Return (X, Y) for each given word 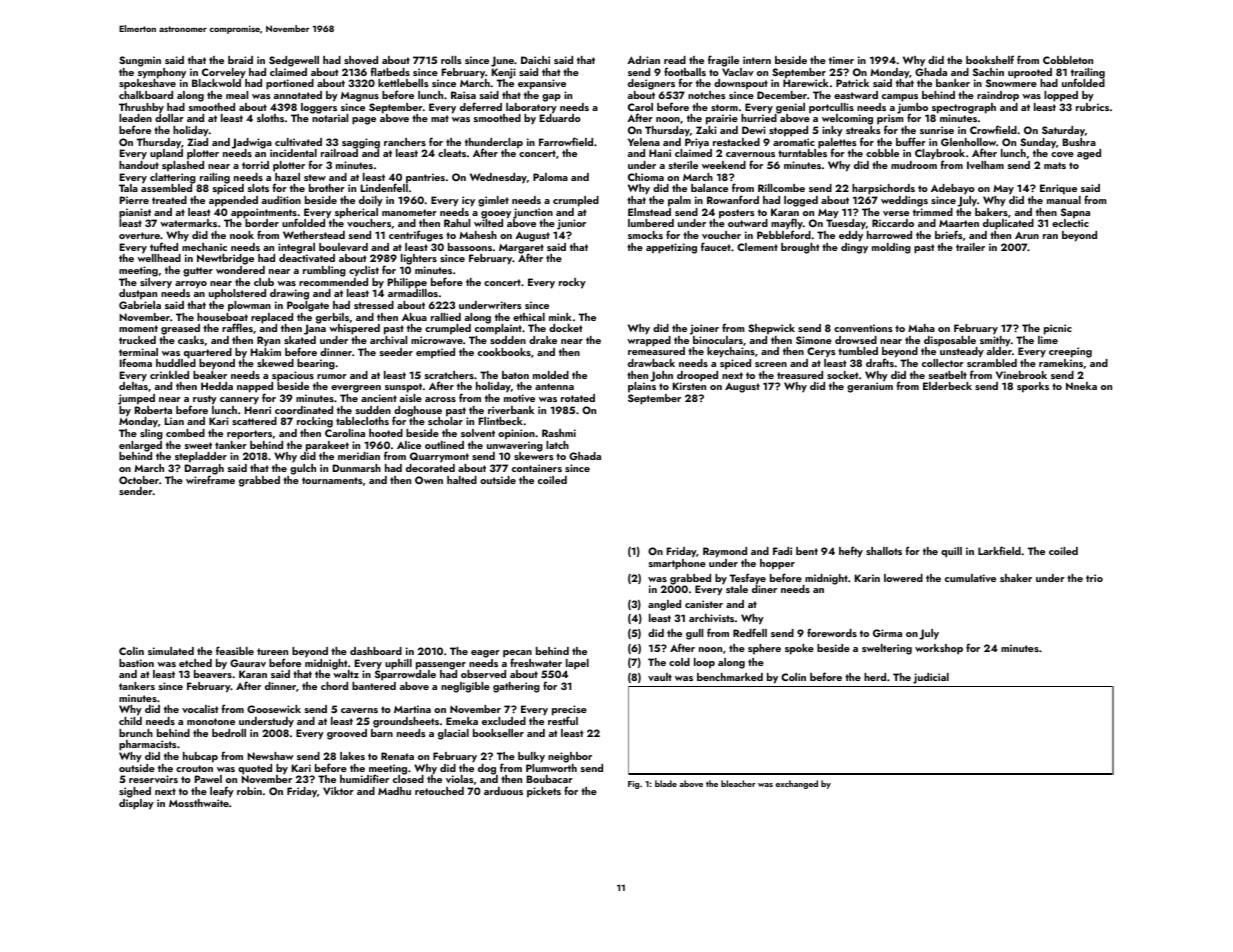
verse (896, 213)
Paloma (550, 177)
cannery (239, 401)
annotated (298, 95)
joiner (704, 329)
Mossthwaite (199, 803)
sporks (1033, 387)
